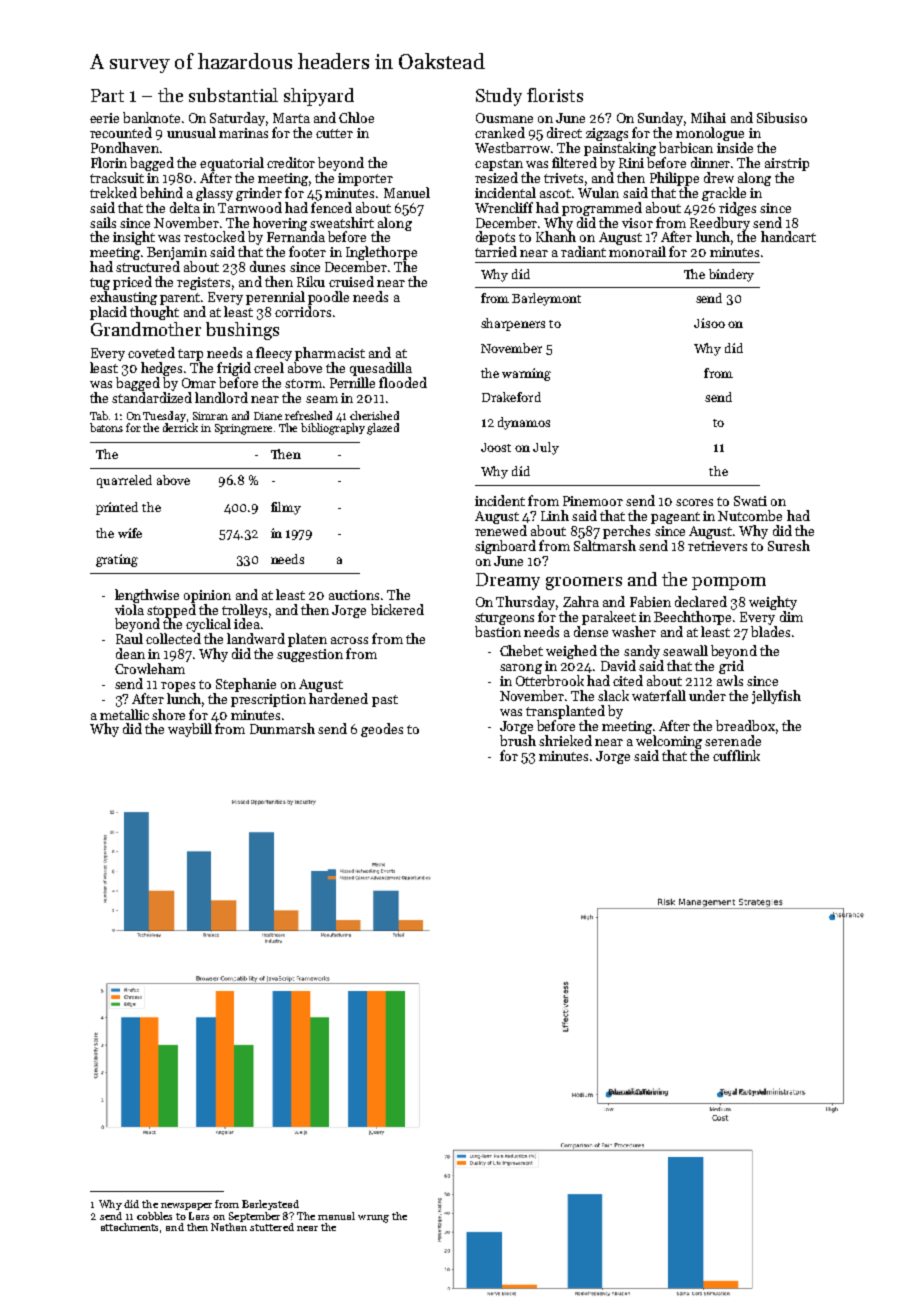 The height and width of the screenshot is (1316, 908). What do you see at coordinates (731, 275) in the screenshot?
I see `bindery` at bounding box center [731, 275].
